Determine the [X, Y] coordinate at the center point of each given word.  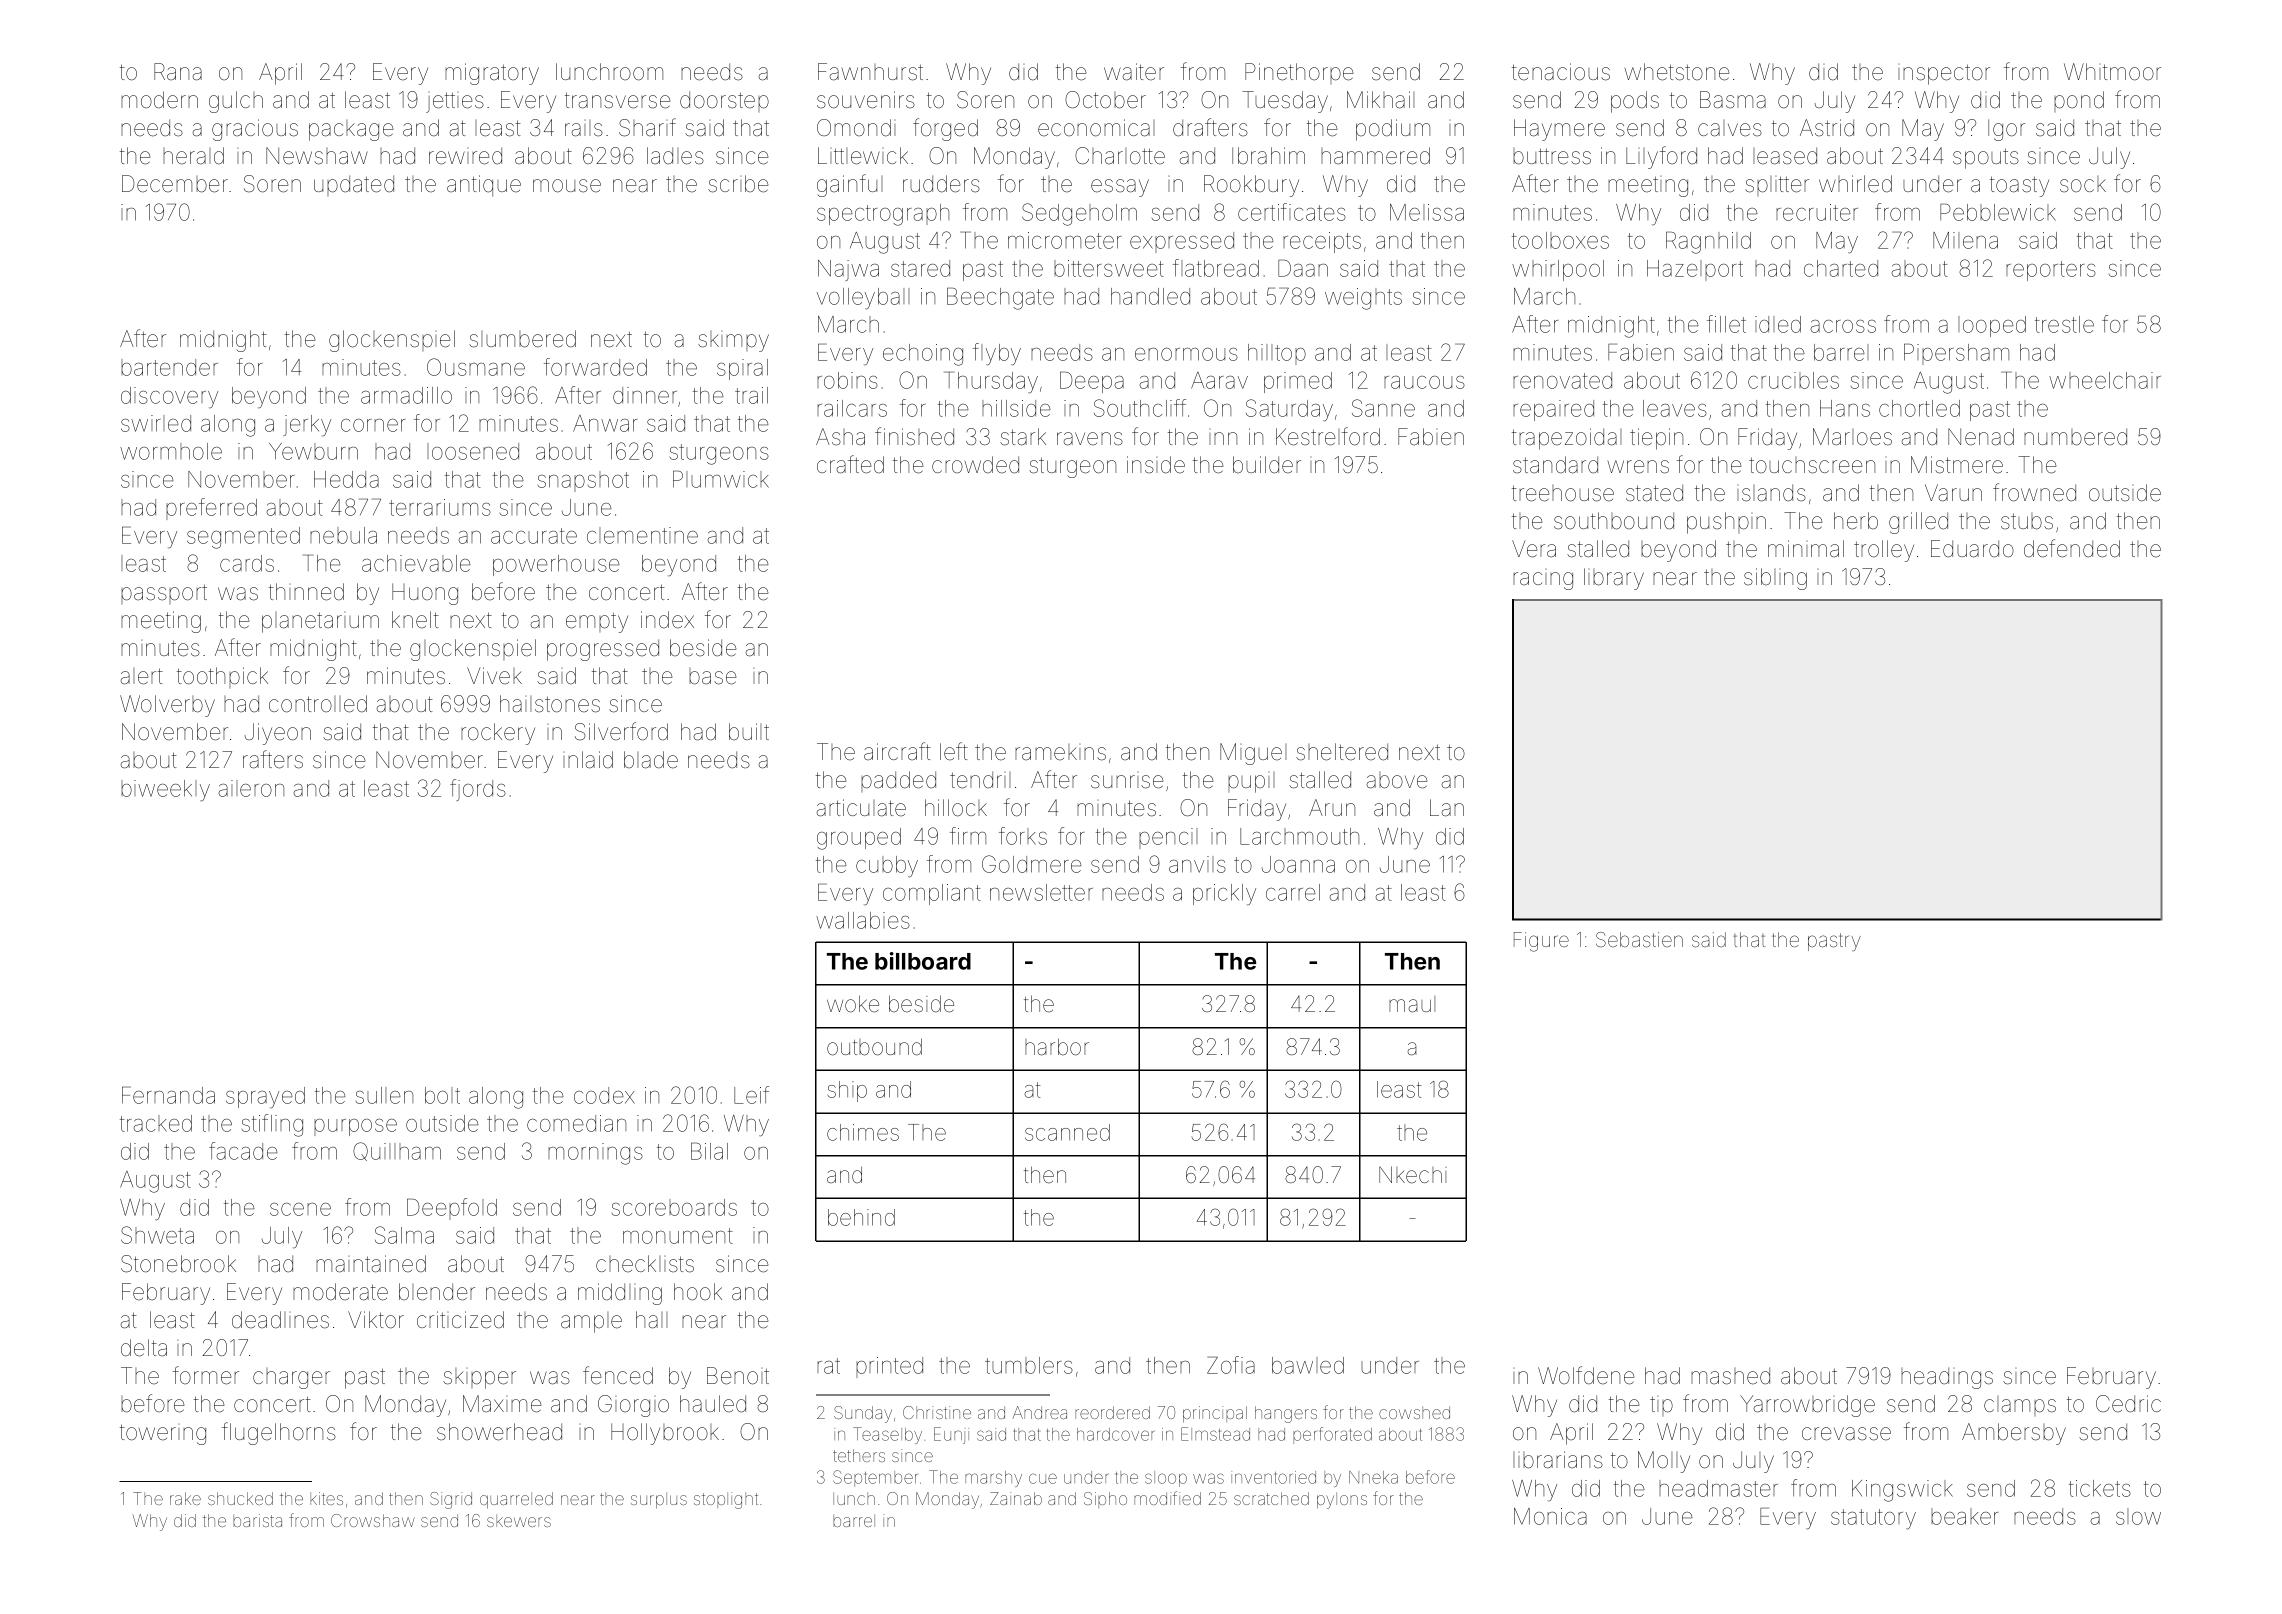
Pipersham [1956, 354]
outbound [874, 1047]
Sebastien [1639, 939]
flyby [997, 354]
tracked [156, 1123]
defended [2072, 548]
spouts [1986, 158]
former [206, 1375]
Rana [178, 72]
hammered [1375, 156]
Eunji [951, 1435]
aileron [251, 788]
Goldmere [1032, 864]
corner [373, 425]
